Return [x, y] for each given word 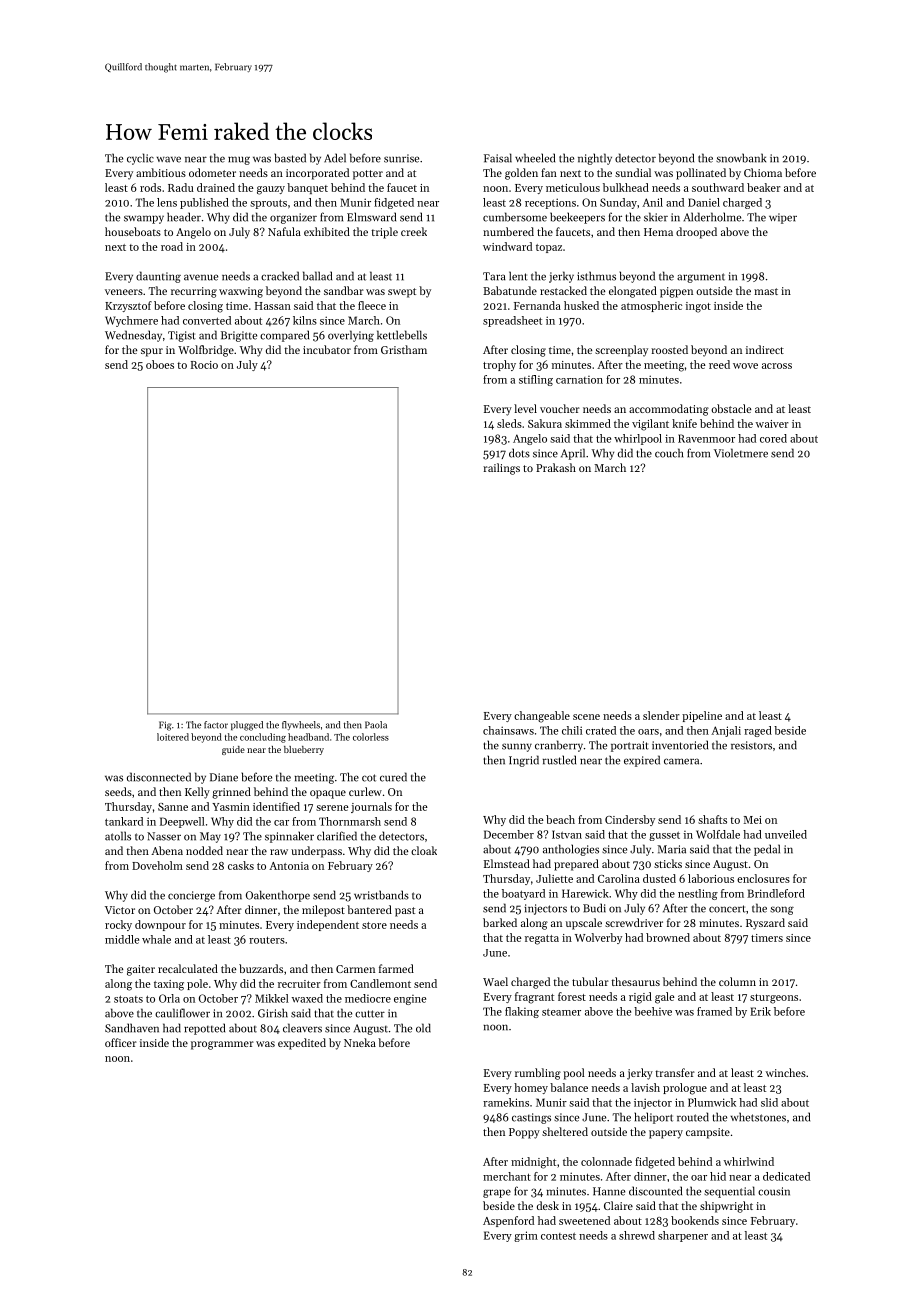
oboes [160, 364]
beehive [653, 1011]
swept [402, 293]
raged [758, 731]
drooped [696, 233]
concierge [191, 896]
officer [121, 1042]
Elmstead [507, 863]
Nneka [360, 1042]
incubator [327, 349]
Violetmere [741, 453]
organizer [293, 218]
